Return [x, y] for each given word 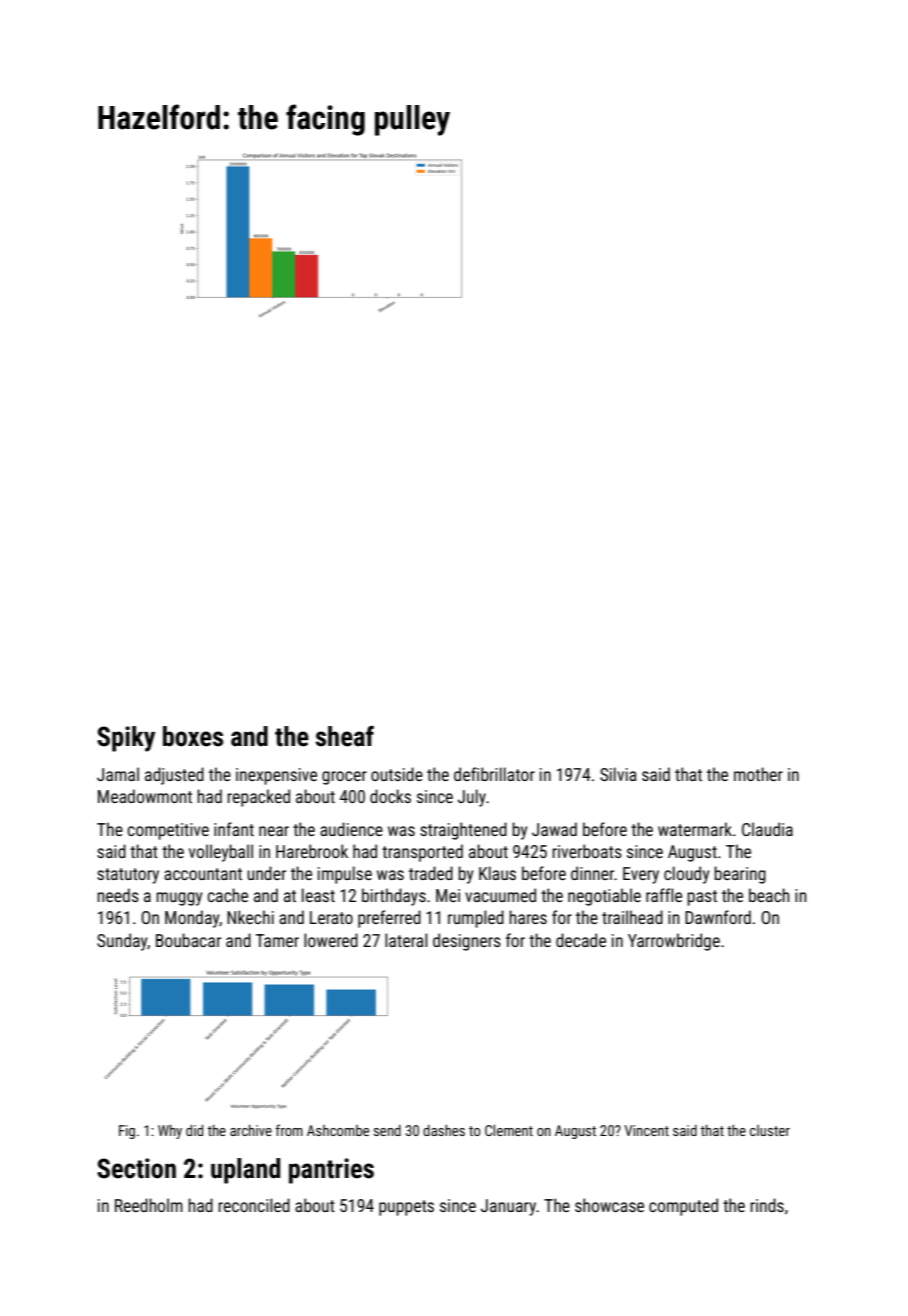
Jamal [118, 774]
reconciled [254, 1205]
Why [170, 1132]
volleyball [221, 853]
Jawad [554, 829]
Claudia [767, 829]
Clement [509, 1130]
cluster [770, 1130]
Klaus [497, 873]
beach [769, 895]
